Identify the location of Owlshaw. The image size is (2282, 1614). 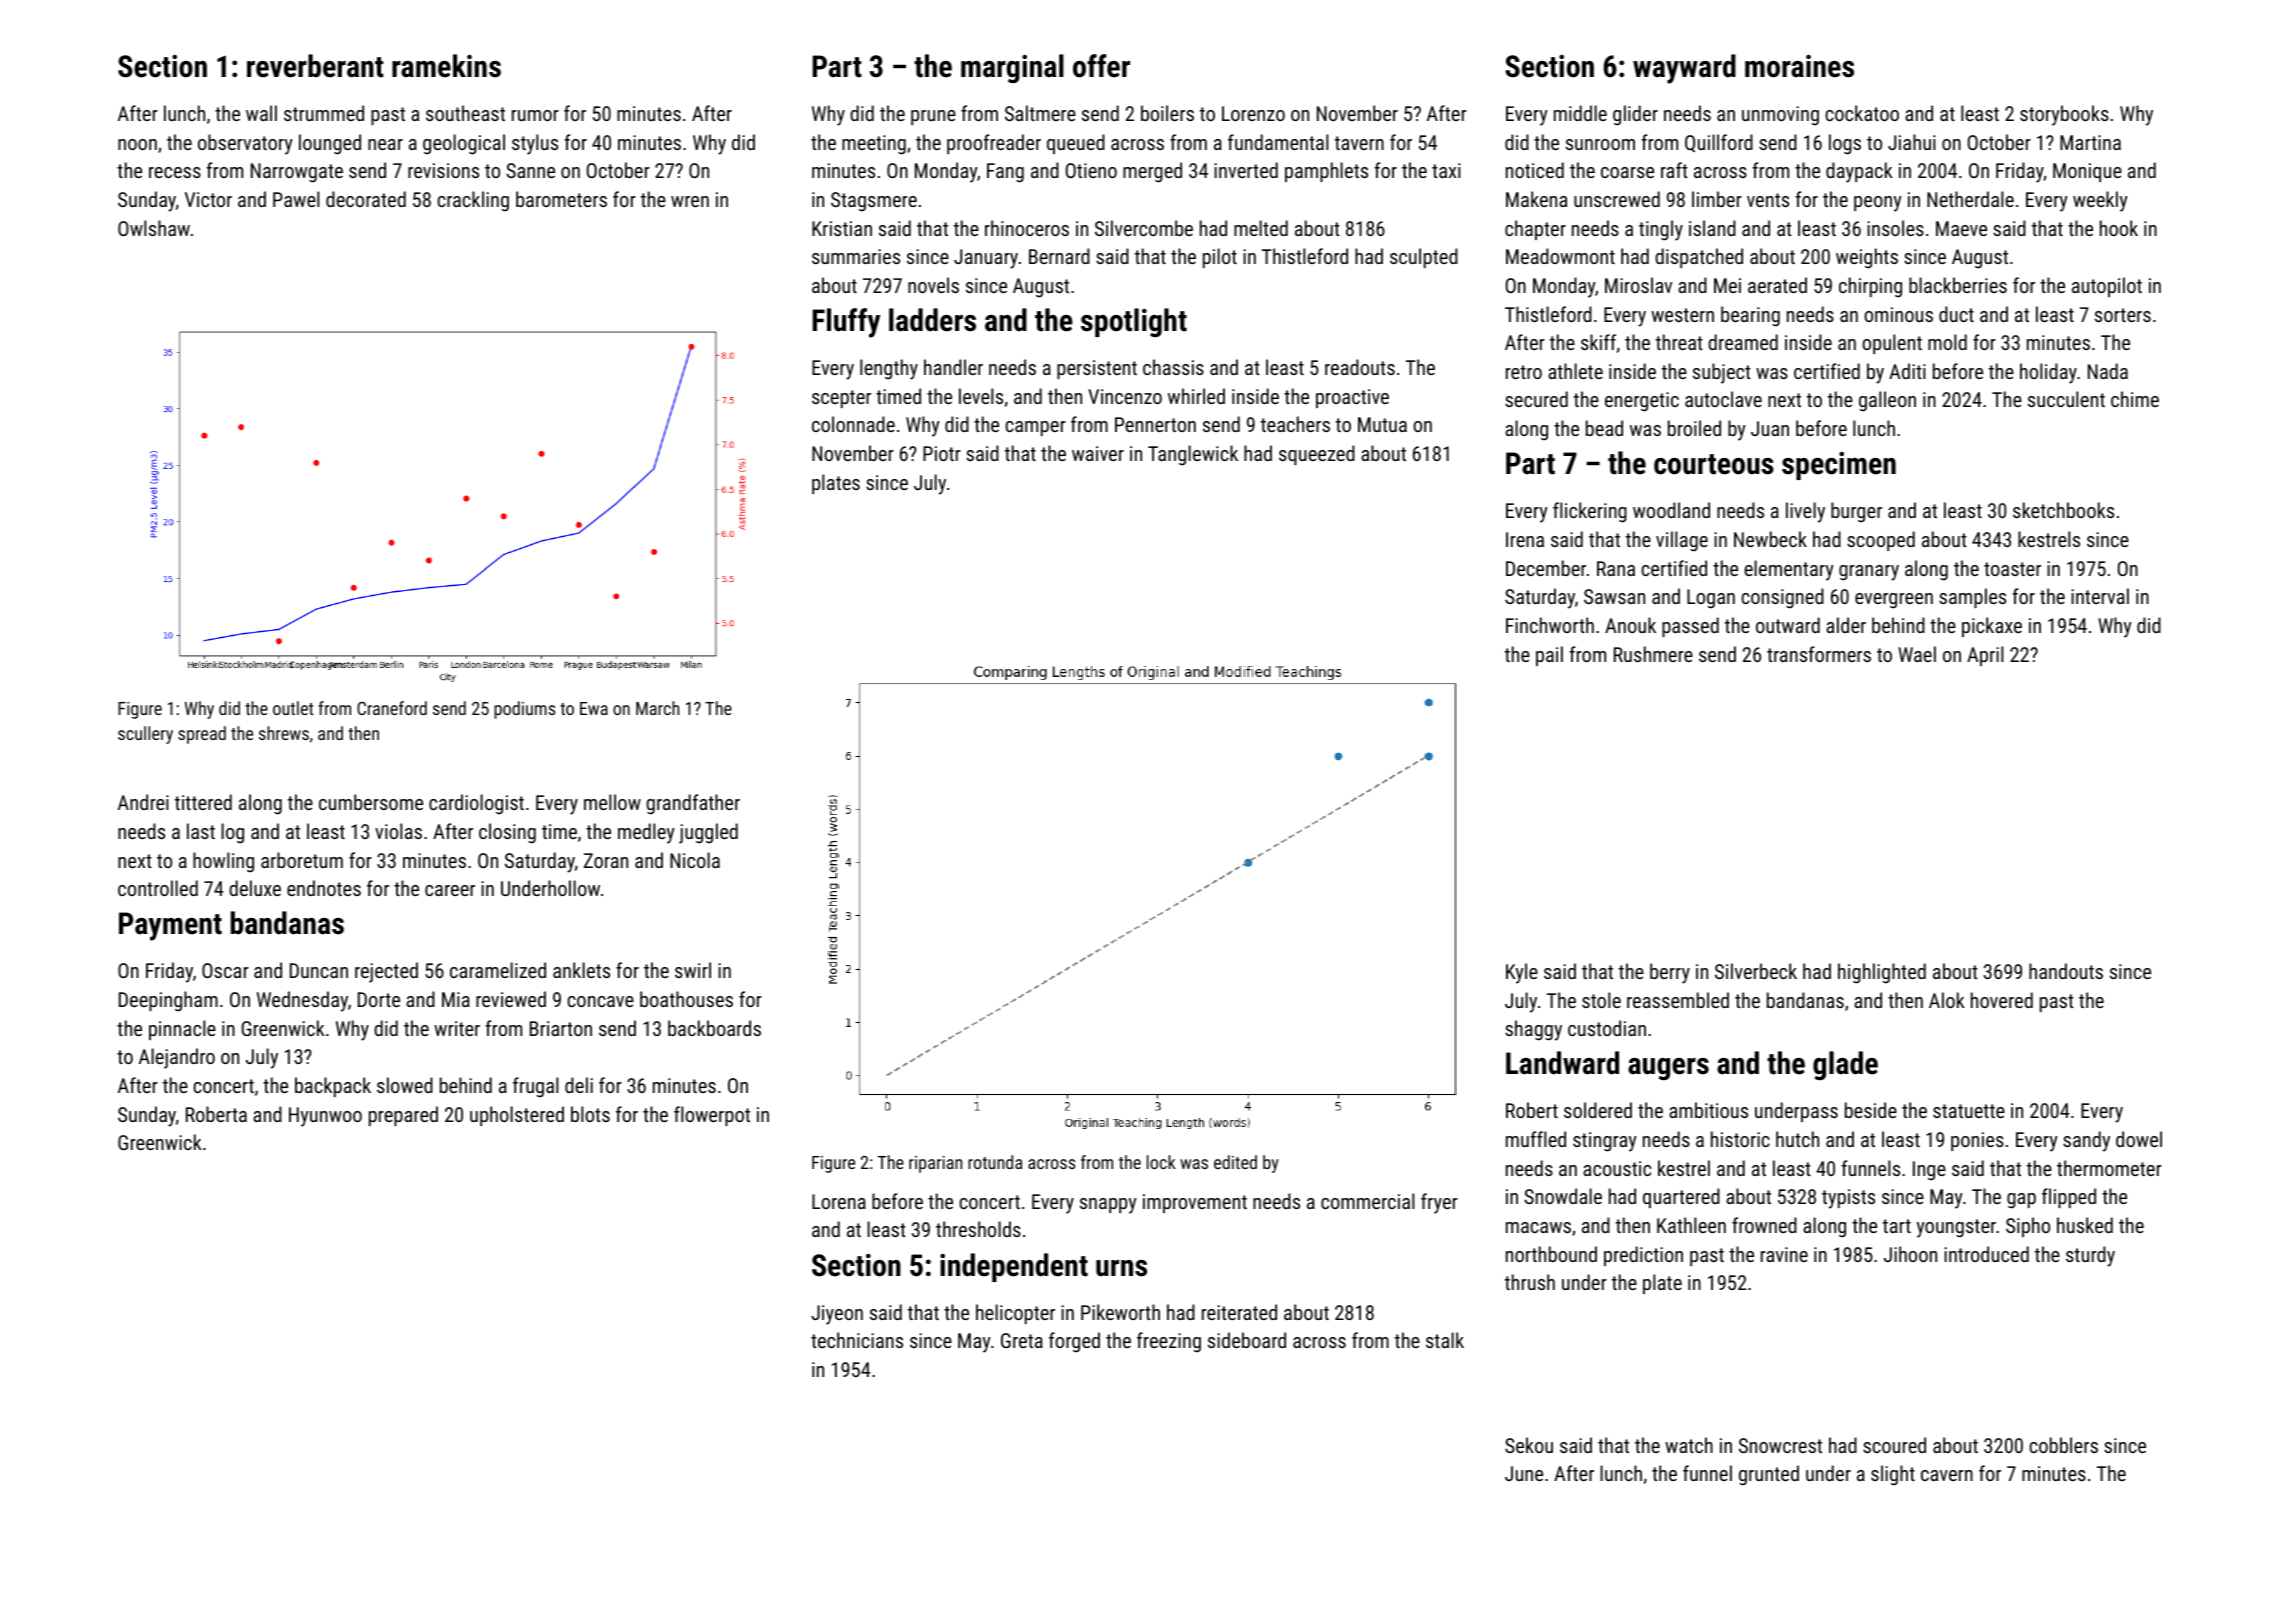
(154, 228).
